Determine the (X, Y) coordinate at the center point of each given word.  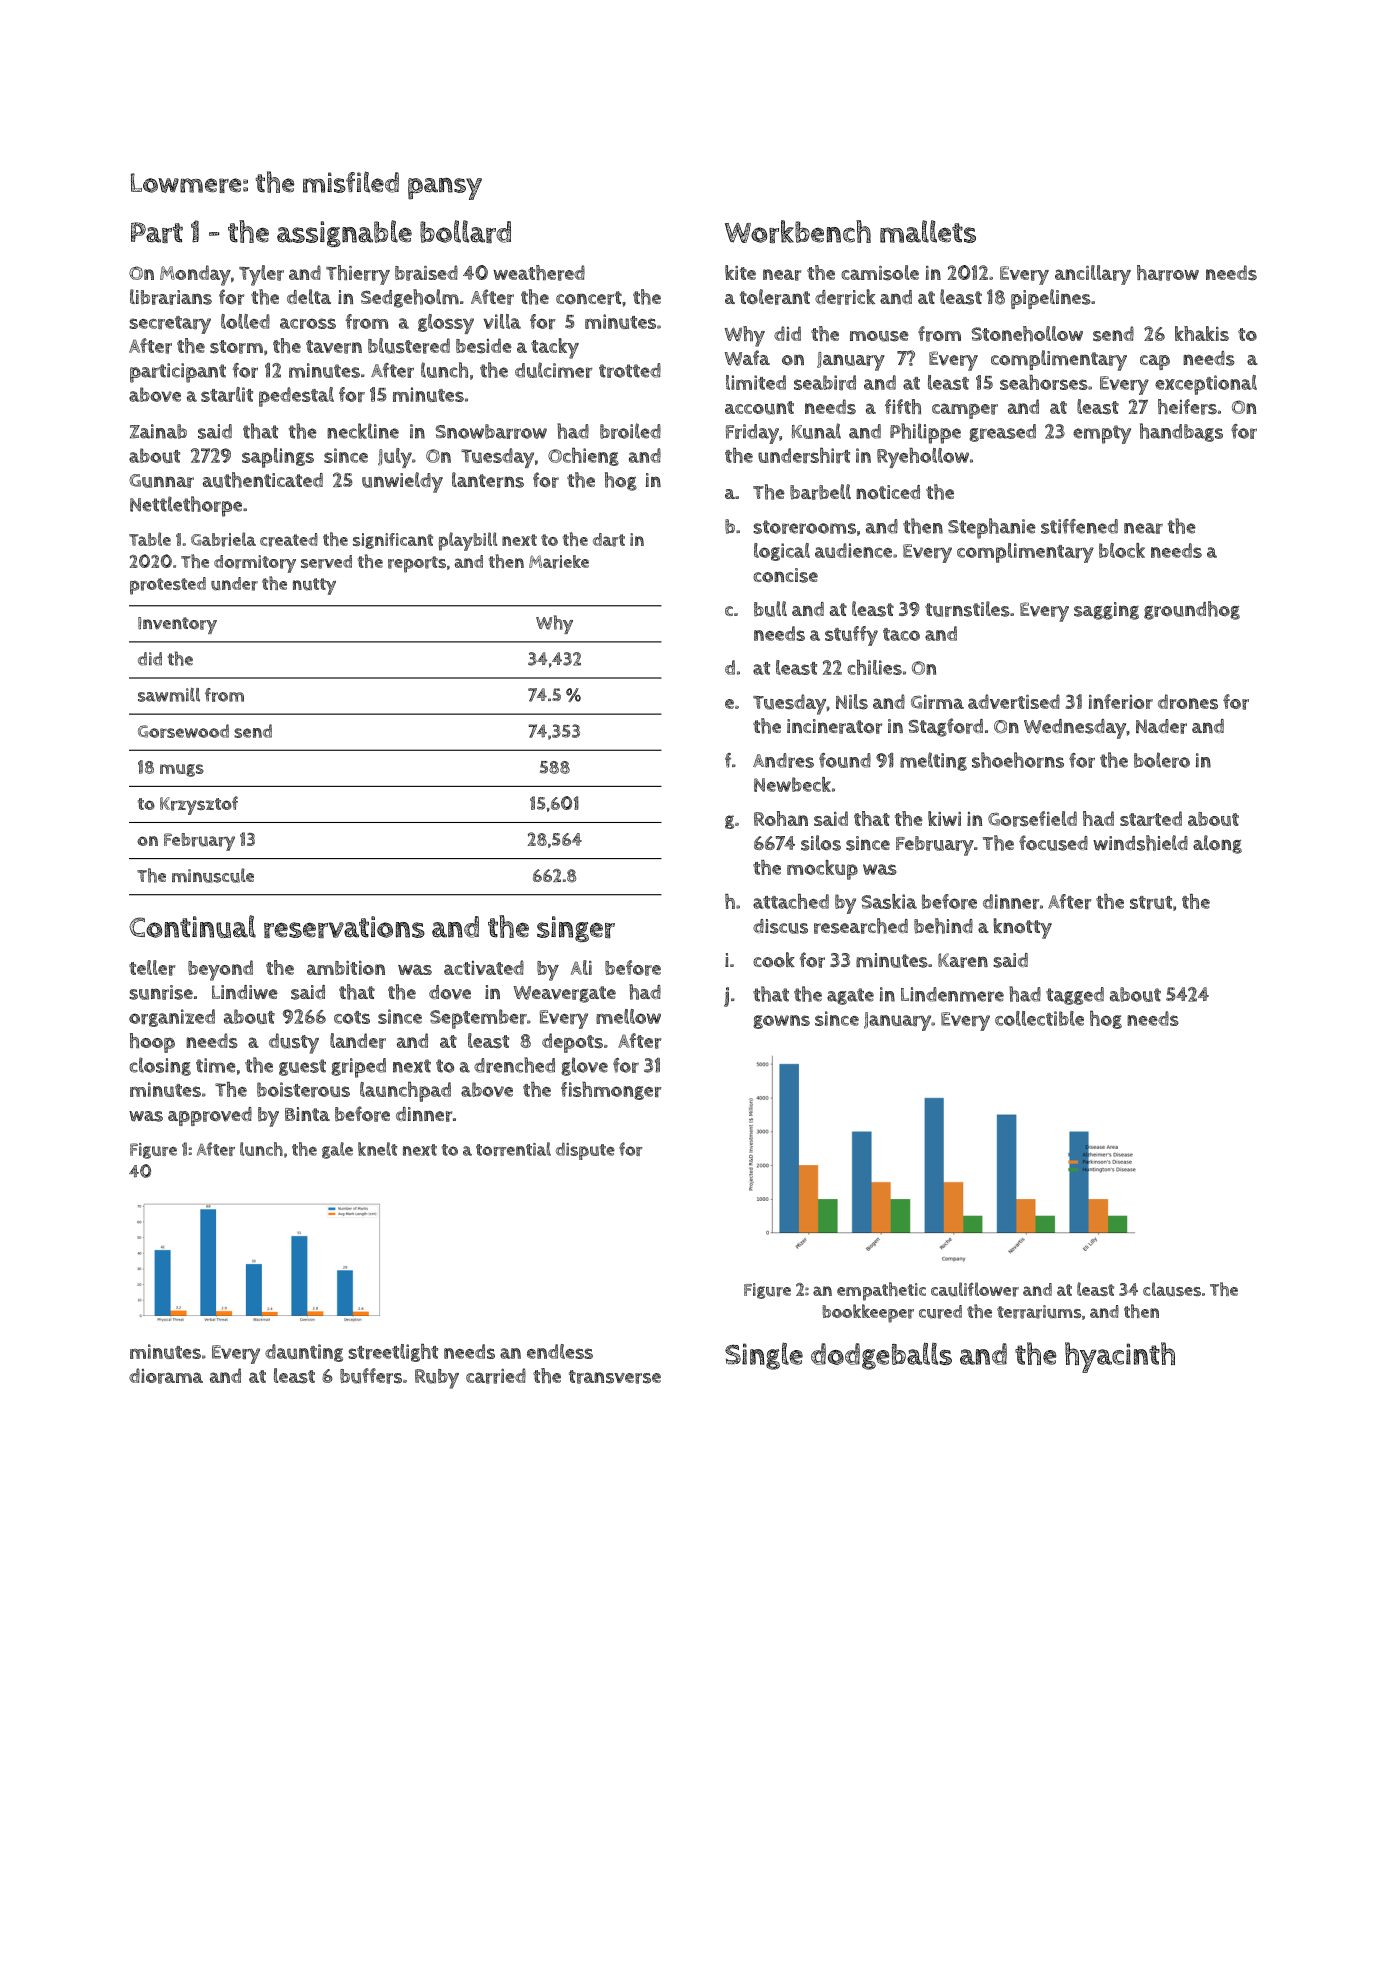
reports (417, 564)
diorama (166, 1376)
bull (770, 609)
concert (589, 298)
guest (302, 1067)
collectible (1039, 1018)
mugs (182, 770)
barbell (820, 492)
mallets (928, 231)
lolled (245, 321)
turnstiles (967, 609)
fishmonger (611, 1091)
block (1122, 550)
